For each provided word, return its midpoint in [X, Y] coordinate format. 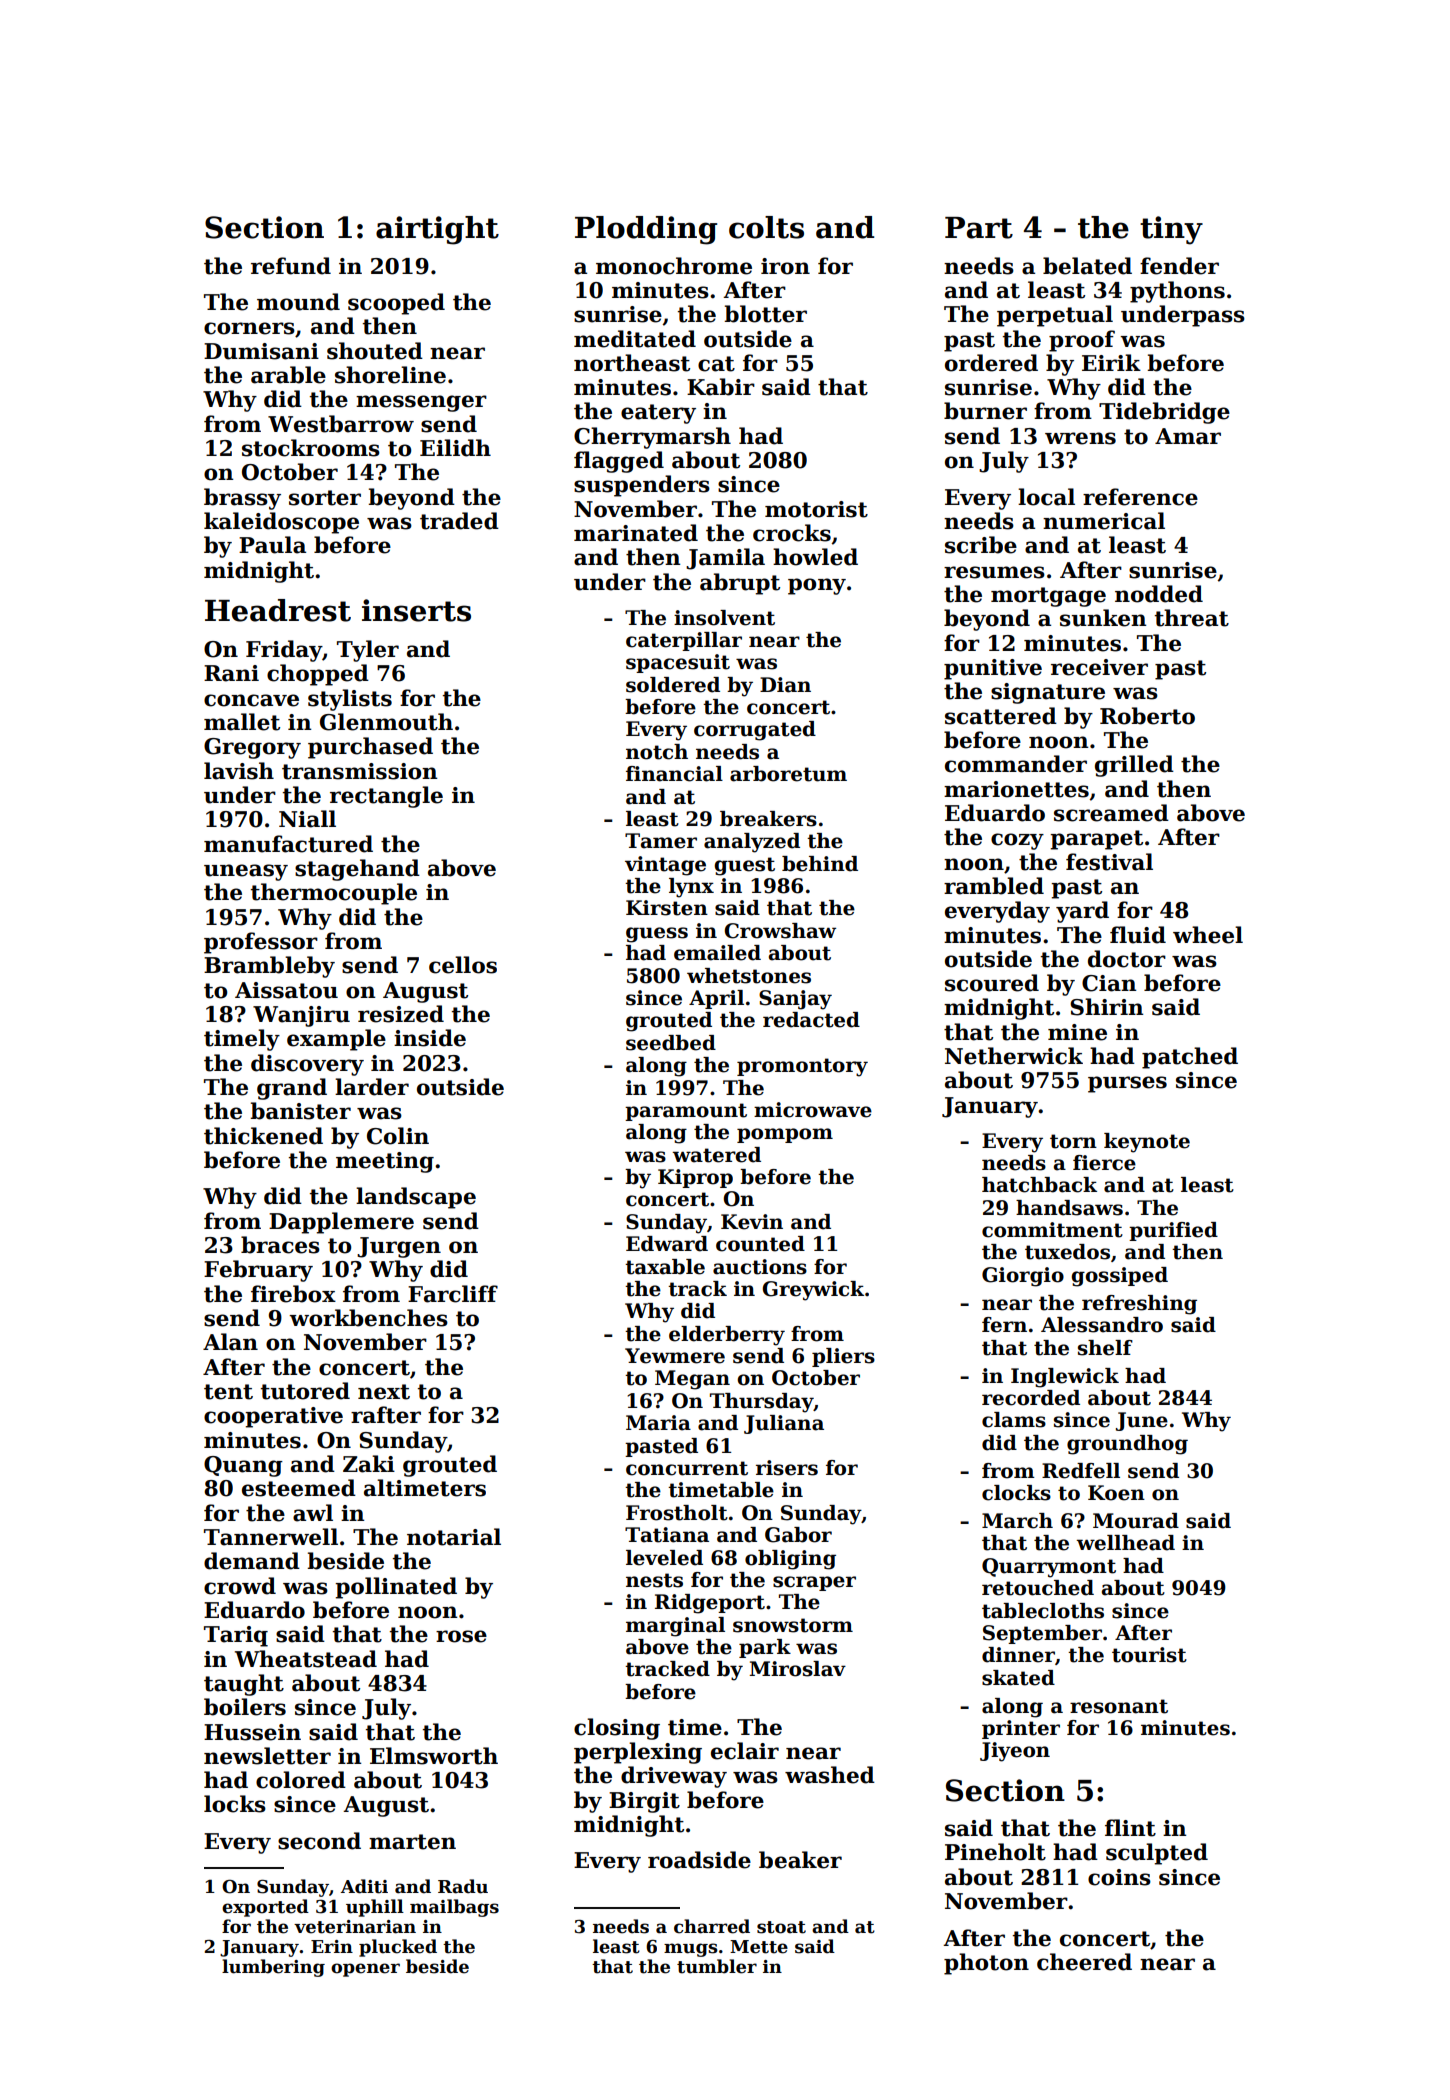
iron [785, 266]
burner [985, 411]
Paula [272, 545]
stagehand [357, 870]
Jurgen [399, 1247]
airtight [437, 230]
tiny [1171, 230]
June [1142, 1421]
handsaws [1069, 1208]
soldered [673, 685]
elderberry [727, 1336]
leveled [664, 1558]
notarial [454, 1537]
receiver [1099, 667]
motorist [816, 509]
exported [265, 1908]
